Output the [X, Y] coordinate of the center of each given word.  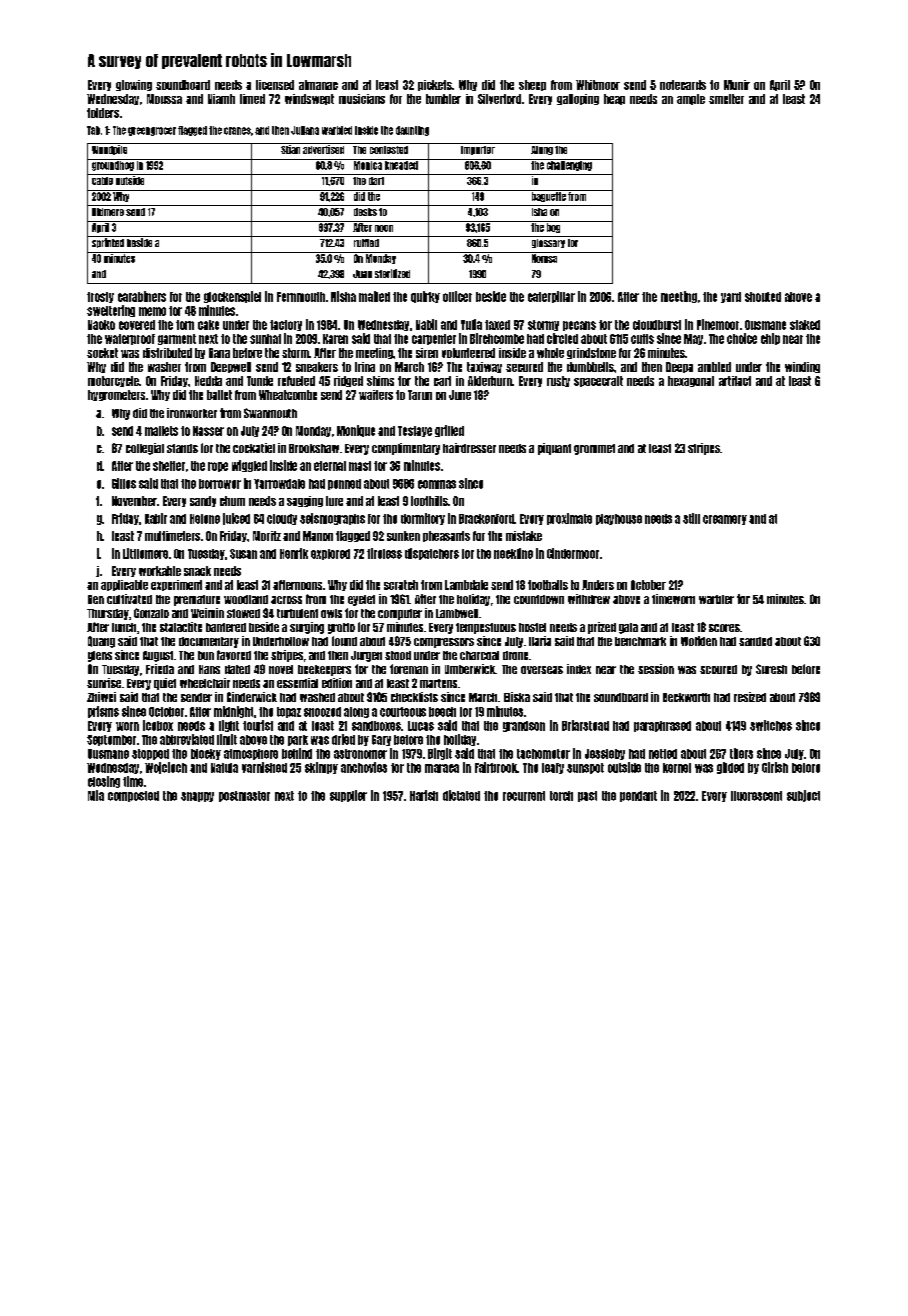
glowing [134, 85]
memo [152, 311]
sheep [532, 85]
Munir [737, 85]
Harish [424, 795]
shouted [763, 297]
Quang [101, 642]
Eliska [517, 697]
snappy [197, 797]
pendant [638, 796]
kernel [677, 768]
